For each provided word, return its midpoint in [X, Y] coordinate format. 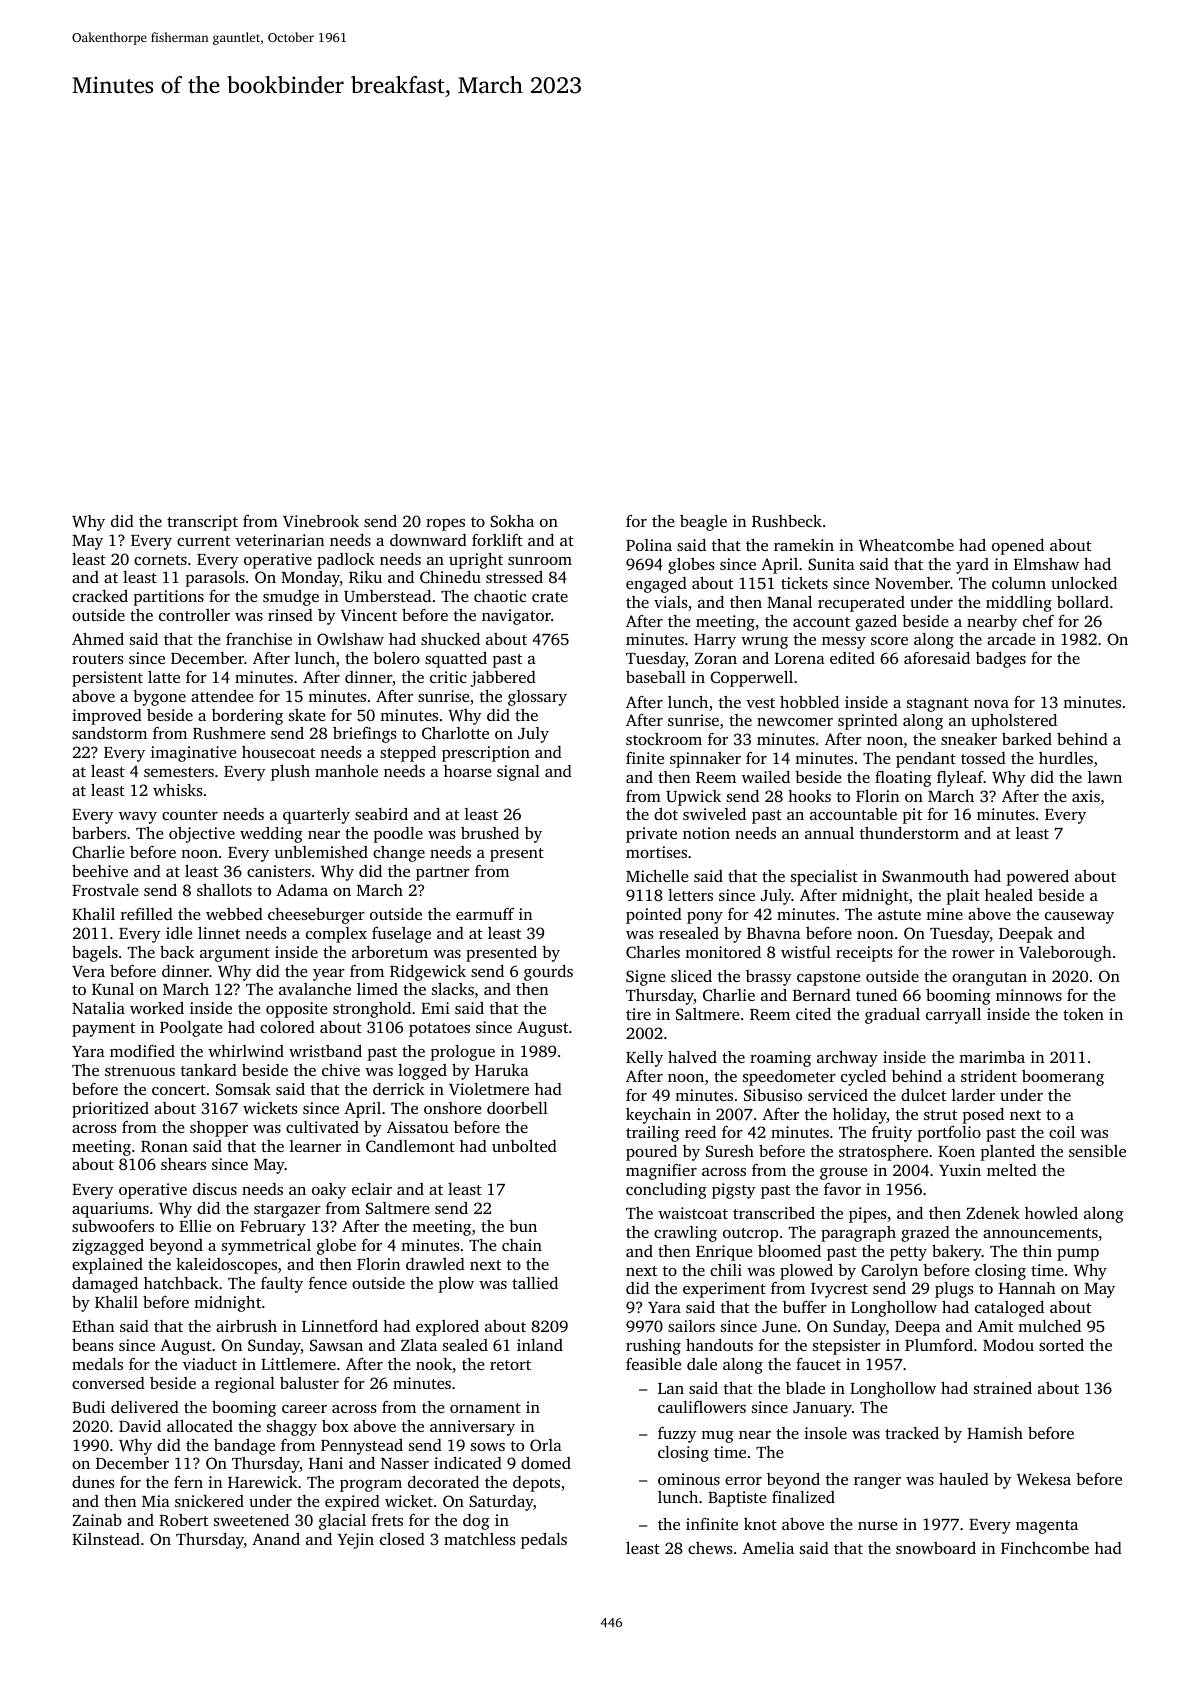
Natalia [98, 1008]
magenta [1047, 1527]
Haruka [502, 1070]
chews [710, 1548]
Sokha [512, 521]
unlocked [1084, 582]
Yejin [355, 1541]
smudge [291, 598]
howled [1051, 1213]
